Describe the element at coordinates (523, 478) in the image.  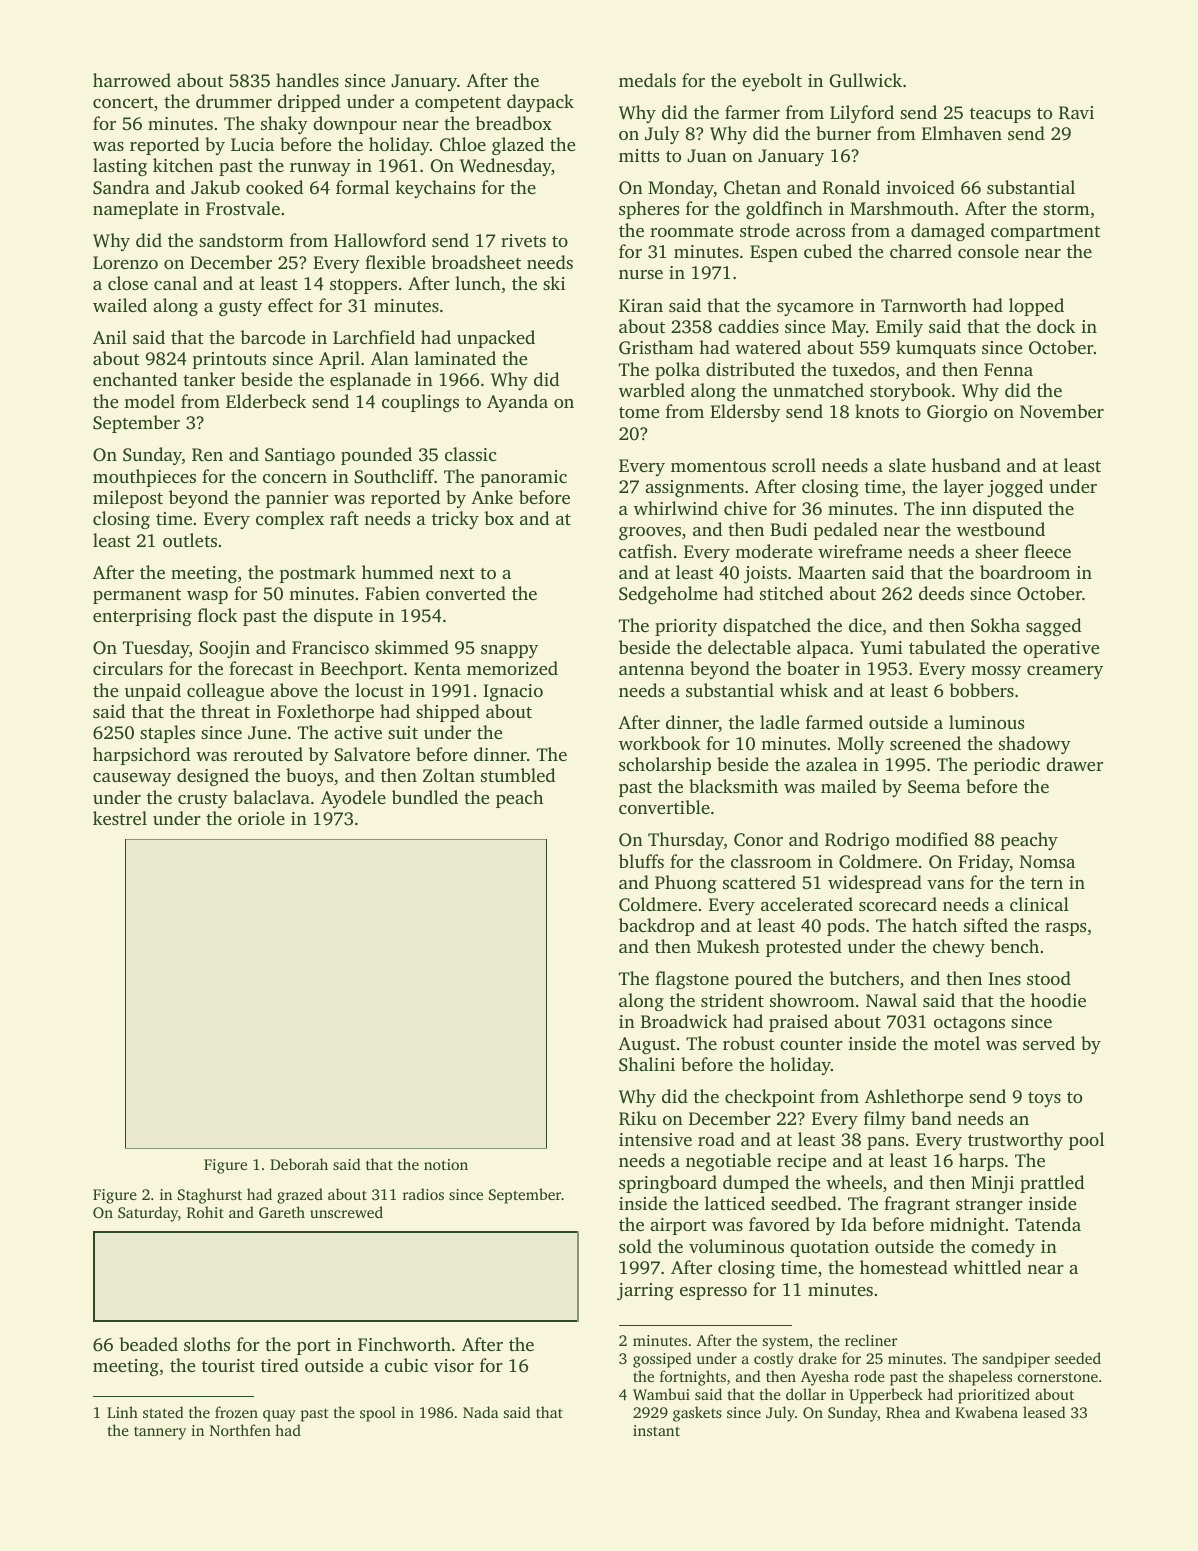
I see `panoramic` at that location.
